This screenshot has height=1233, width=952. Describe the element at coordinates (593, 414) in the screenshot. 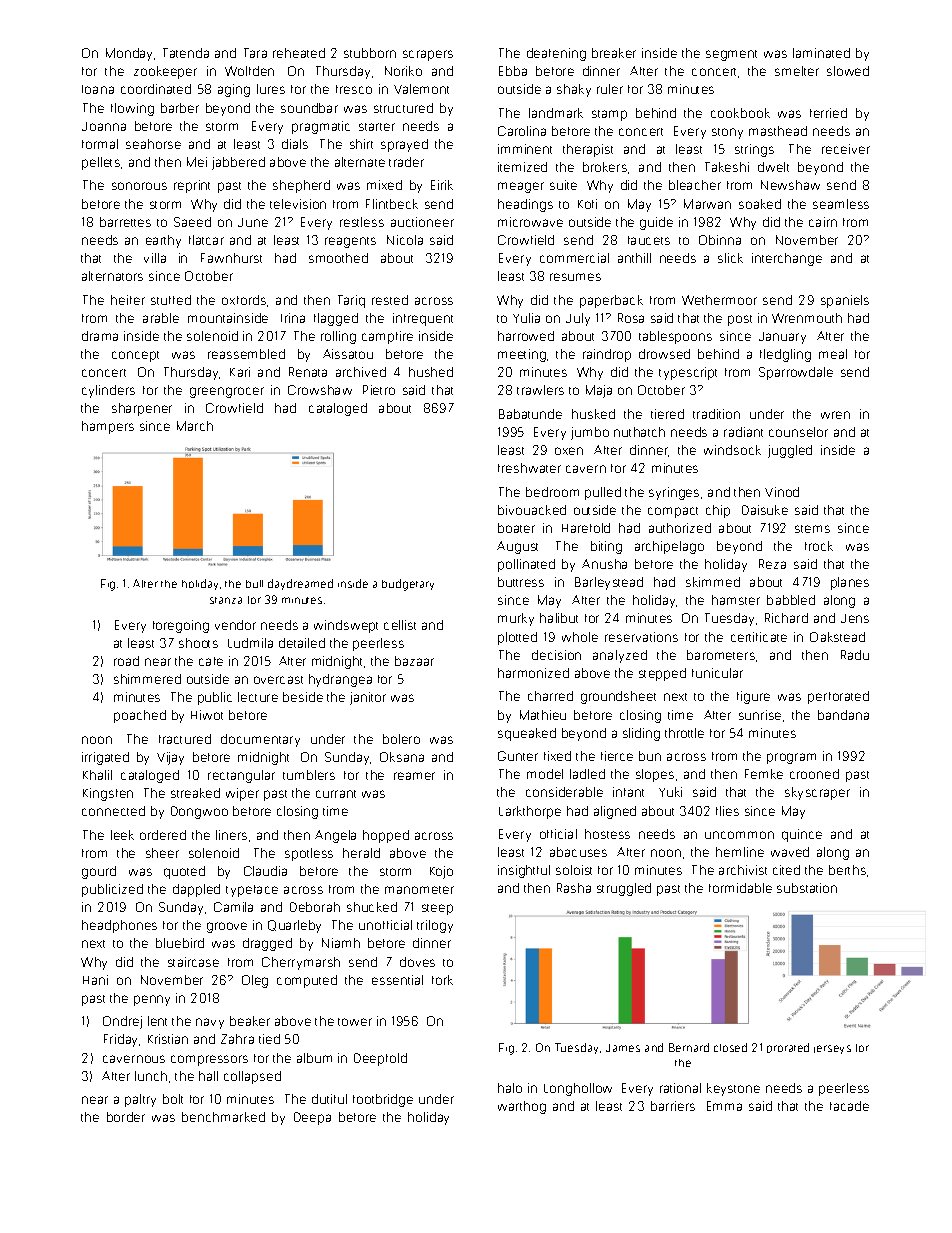

I see `husked` at that location.
